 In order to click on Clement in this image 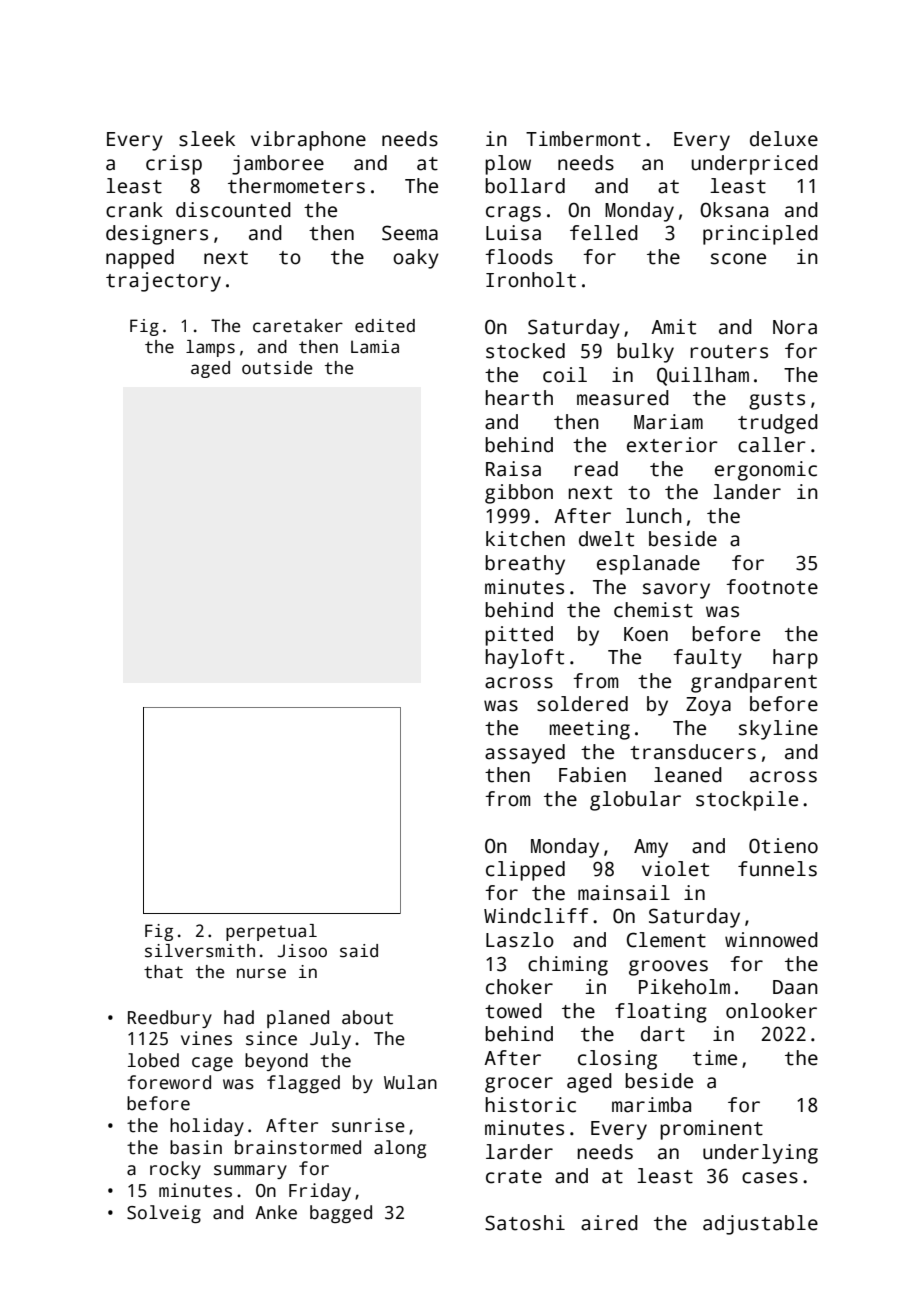, I will do `click(666, 940)`.
